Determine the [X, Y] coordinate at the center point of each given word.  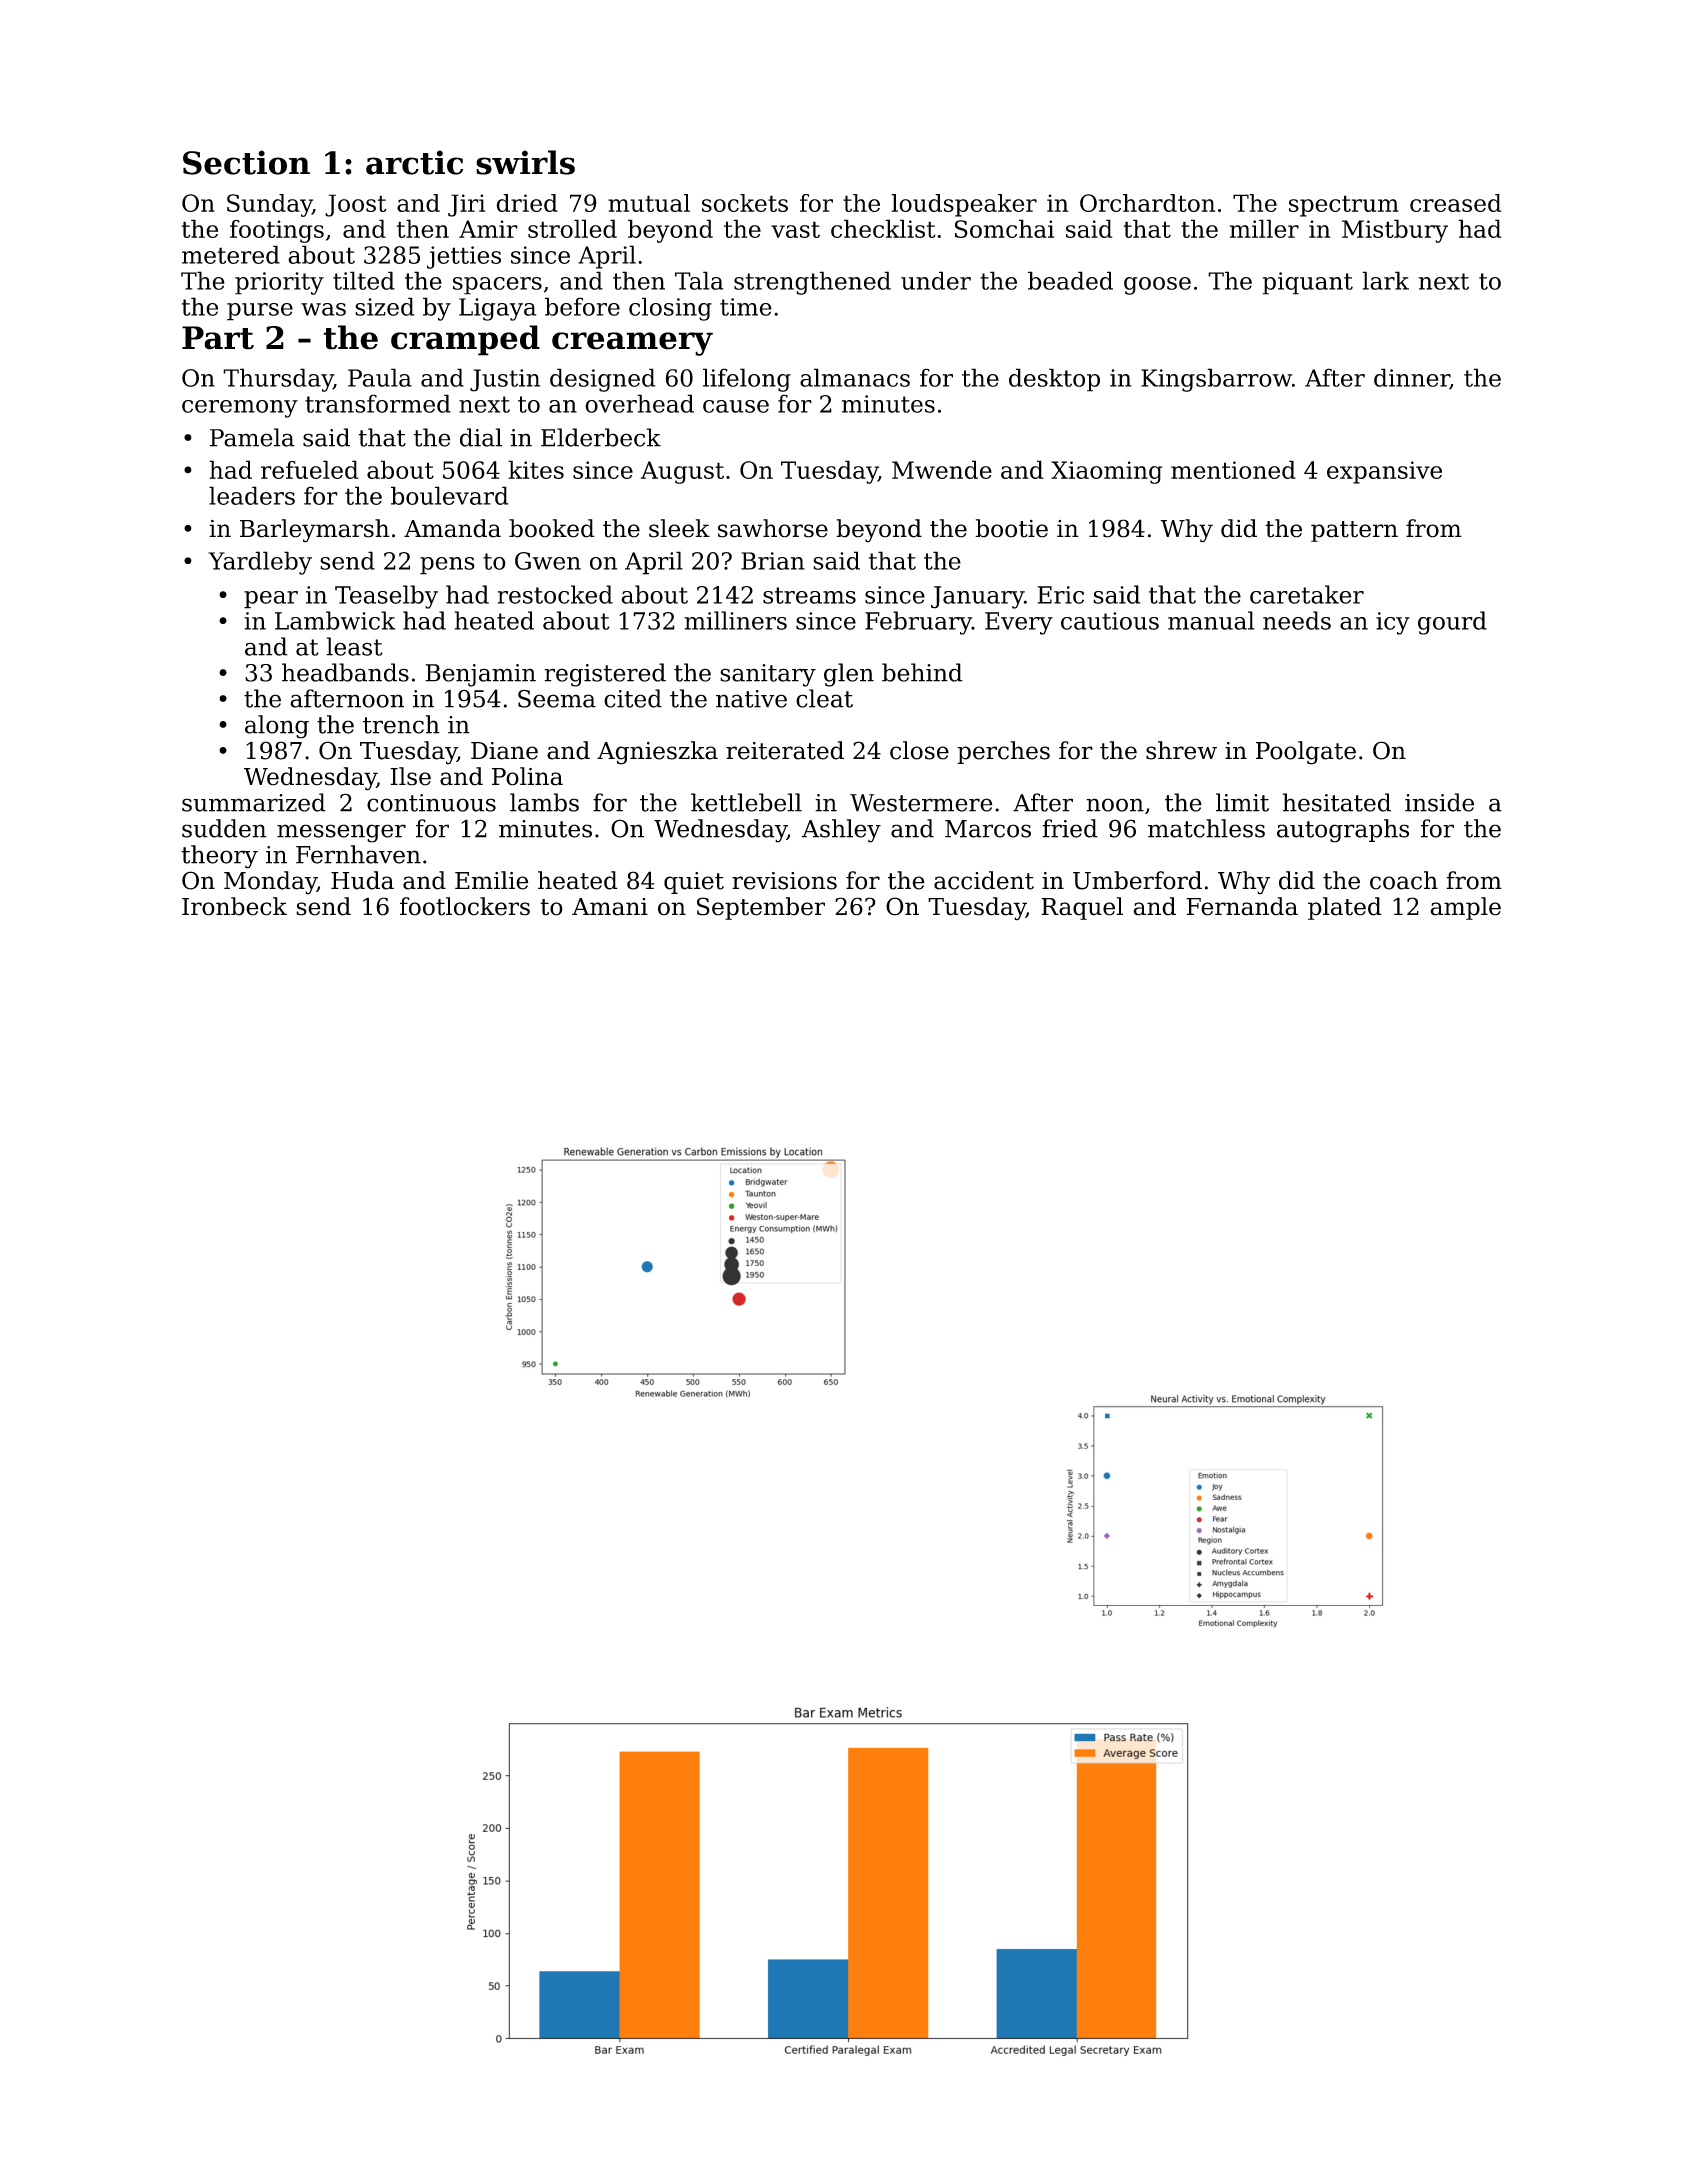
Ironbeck [234, 906]
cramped [465, 340]
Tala [699, 280]
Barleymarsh [315, 531]
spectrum [1344, 206]
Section [246, 162]
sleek [679, 528]
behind [922, 672]
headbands [345, 672]
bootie [1011, 528]
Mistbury [1395, 231]
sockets [745, 203]
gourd [1452, 623]
